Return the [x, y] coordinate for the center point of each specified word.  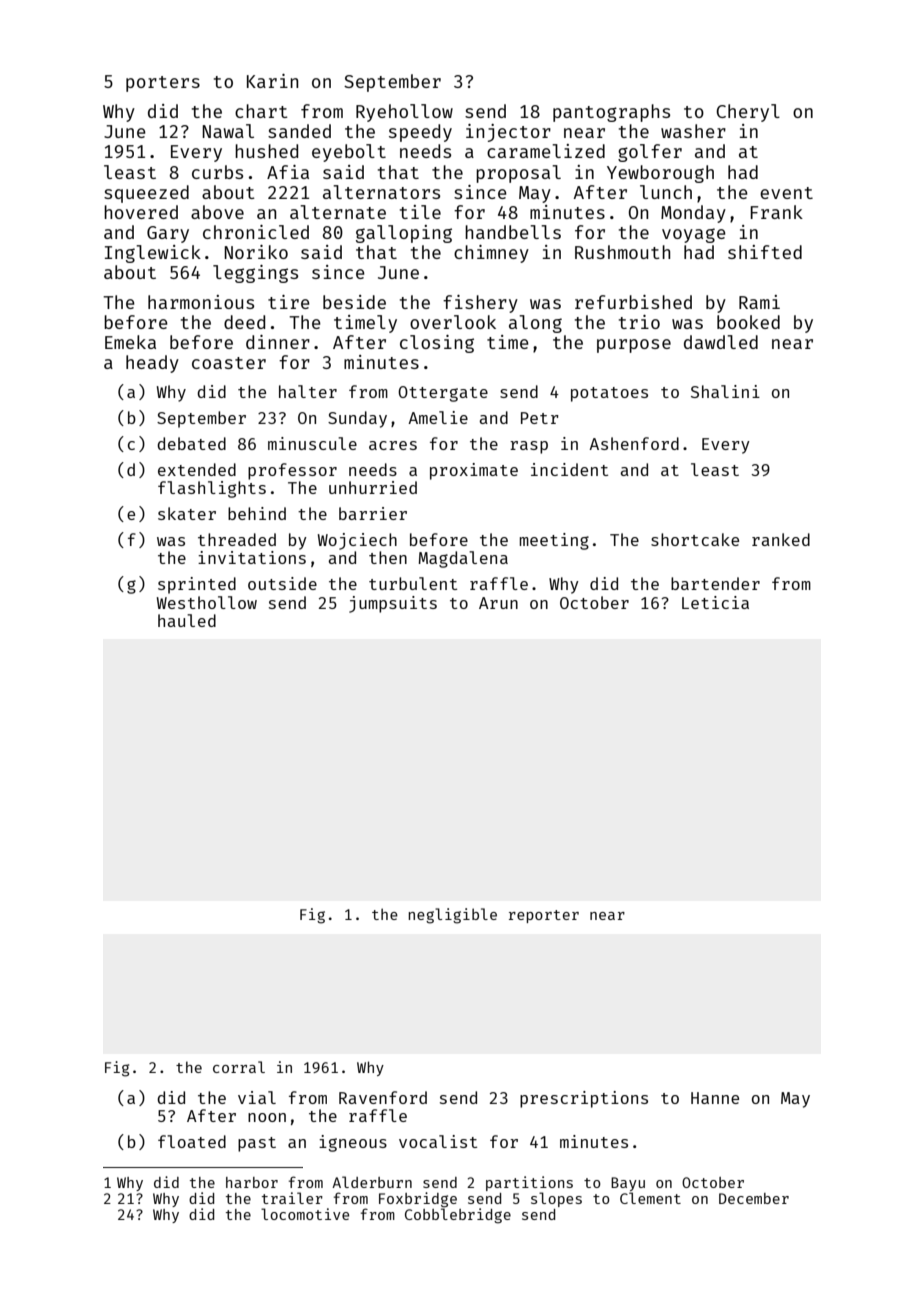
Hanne [715, 1098]
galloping [404, 234]
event [786, 193]
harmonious [201, 302]
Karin [272, 81]
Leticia [715, 602]
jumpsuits [393, 604]
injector [508, 133]
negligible [452, 916]
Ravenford [383, 1097]
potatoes [609, 394]
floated [192, 1141]
